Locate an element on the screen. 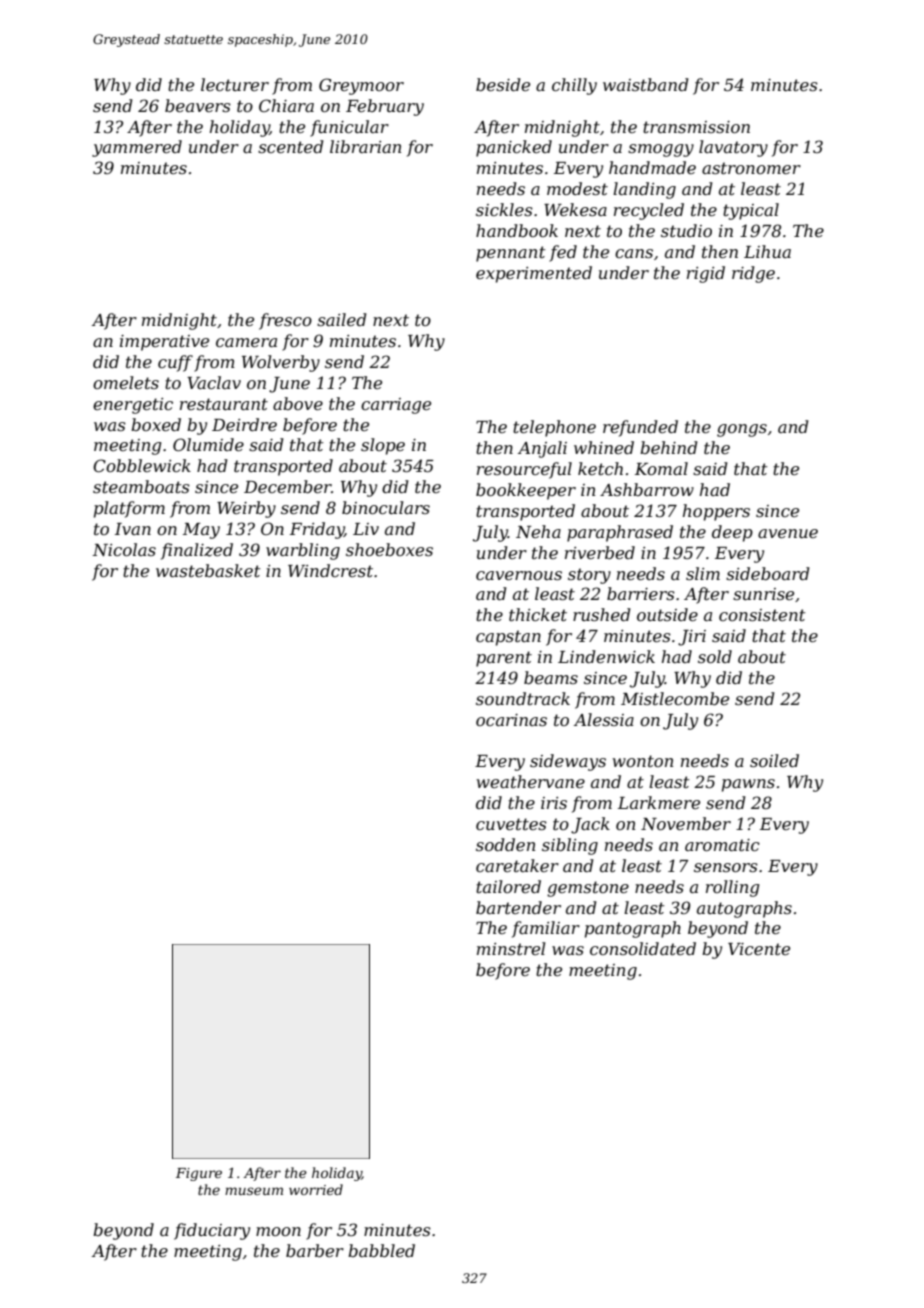 The width and height of the screenshot is (924, 1308). fiduciary is located at coordinates (212, 1231).
